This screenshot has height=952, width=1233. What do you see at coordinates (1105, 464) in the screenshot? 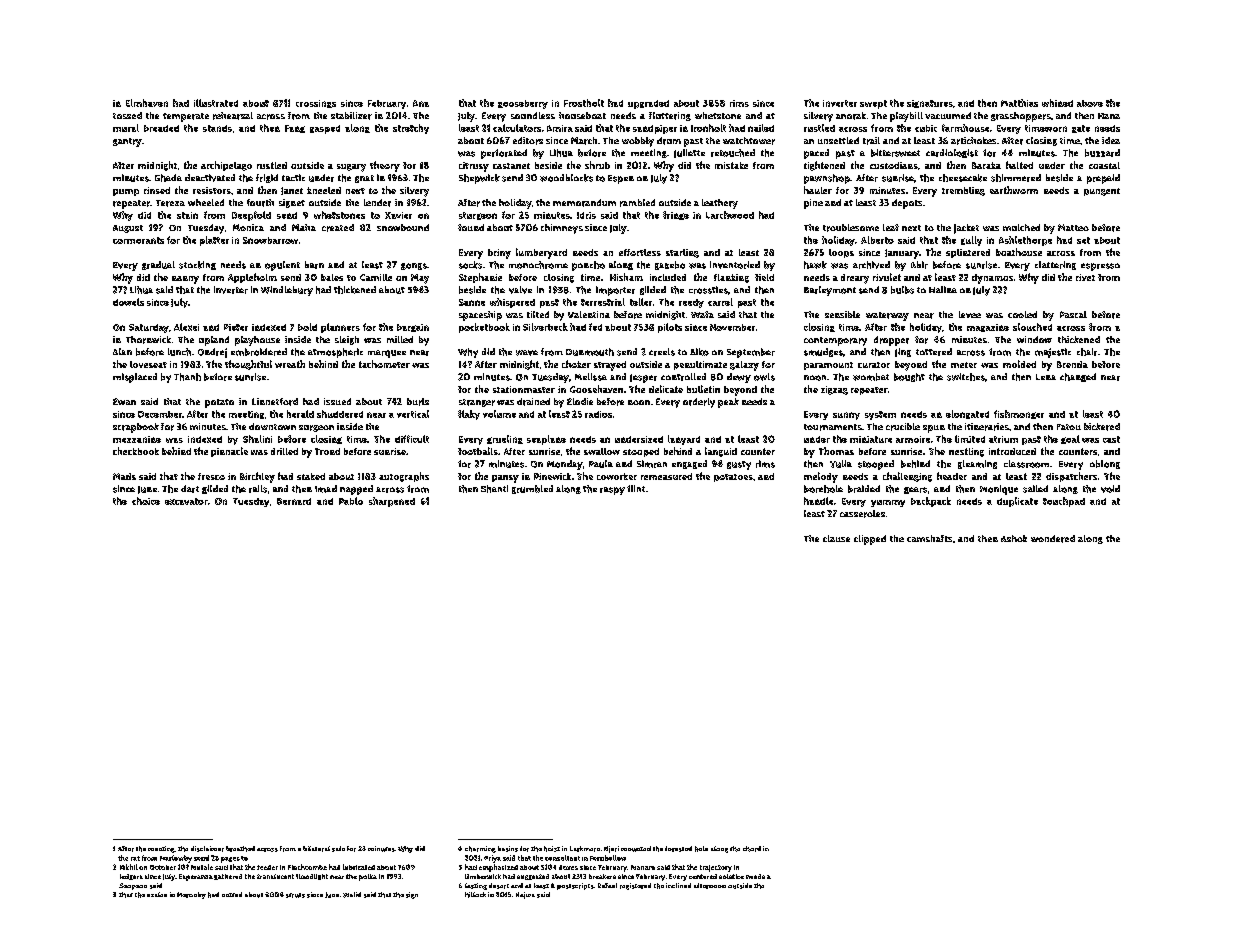
I see `oblong` at bounding box center [1105, 464].
